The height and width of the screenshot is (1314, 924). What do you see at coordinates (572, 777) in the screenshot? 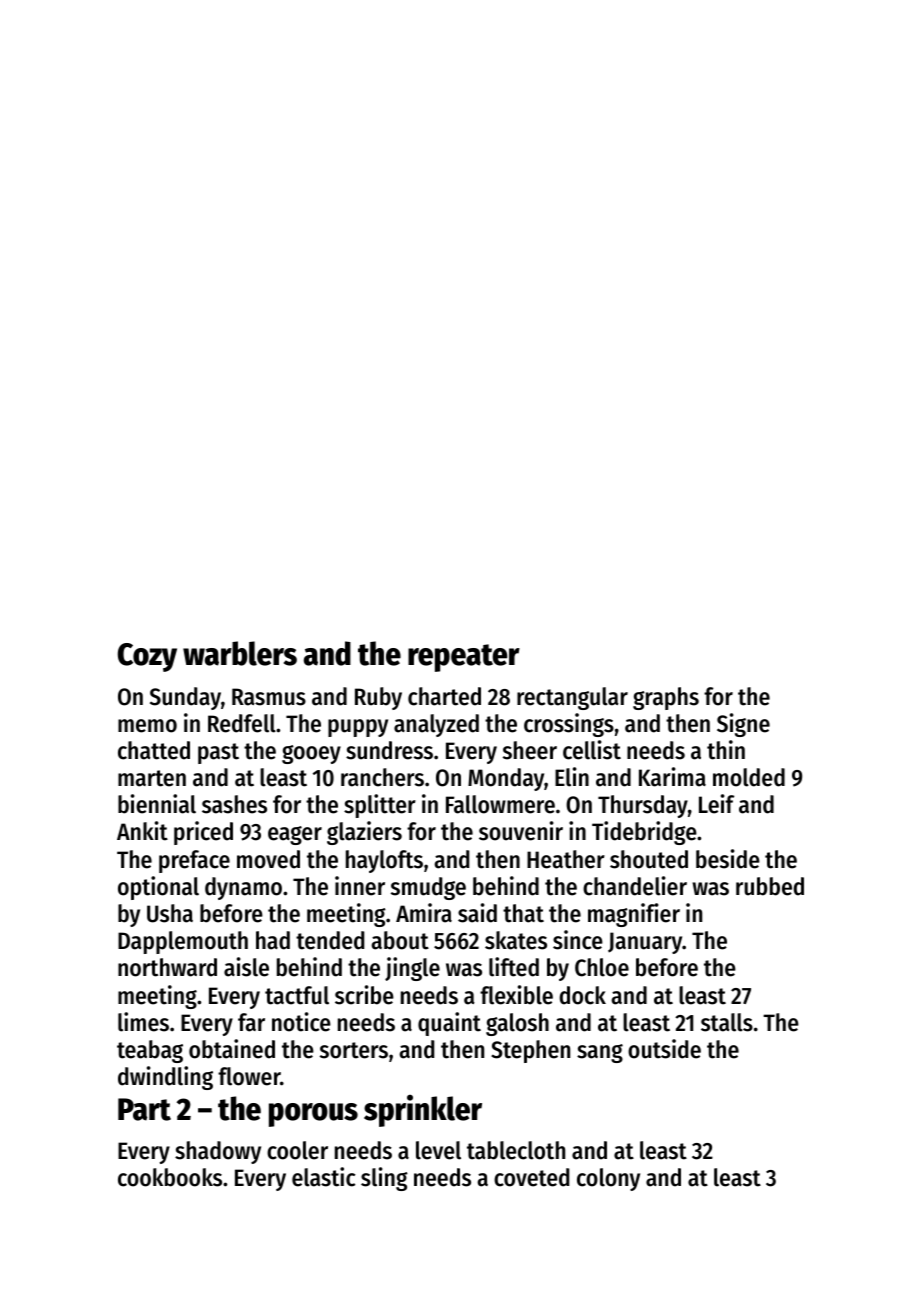
I see `Elin` at bounding box center [572, 777].
